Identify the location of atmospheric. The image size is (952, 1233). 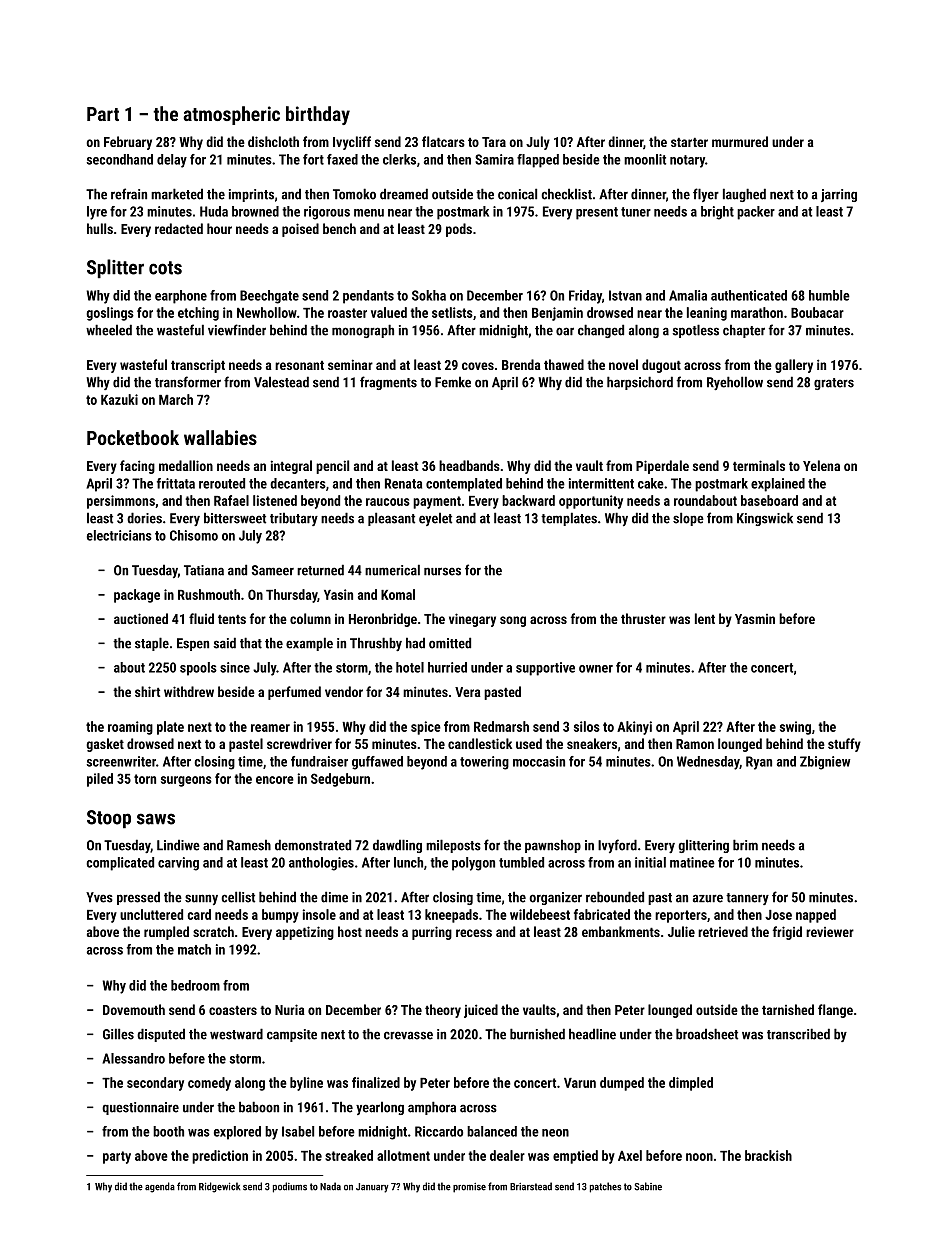
(231, 115).
